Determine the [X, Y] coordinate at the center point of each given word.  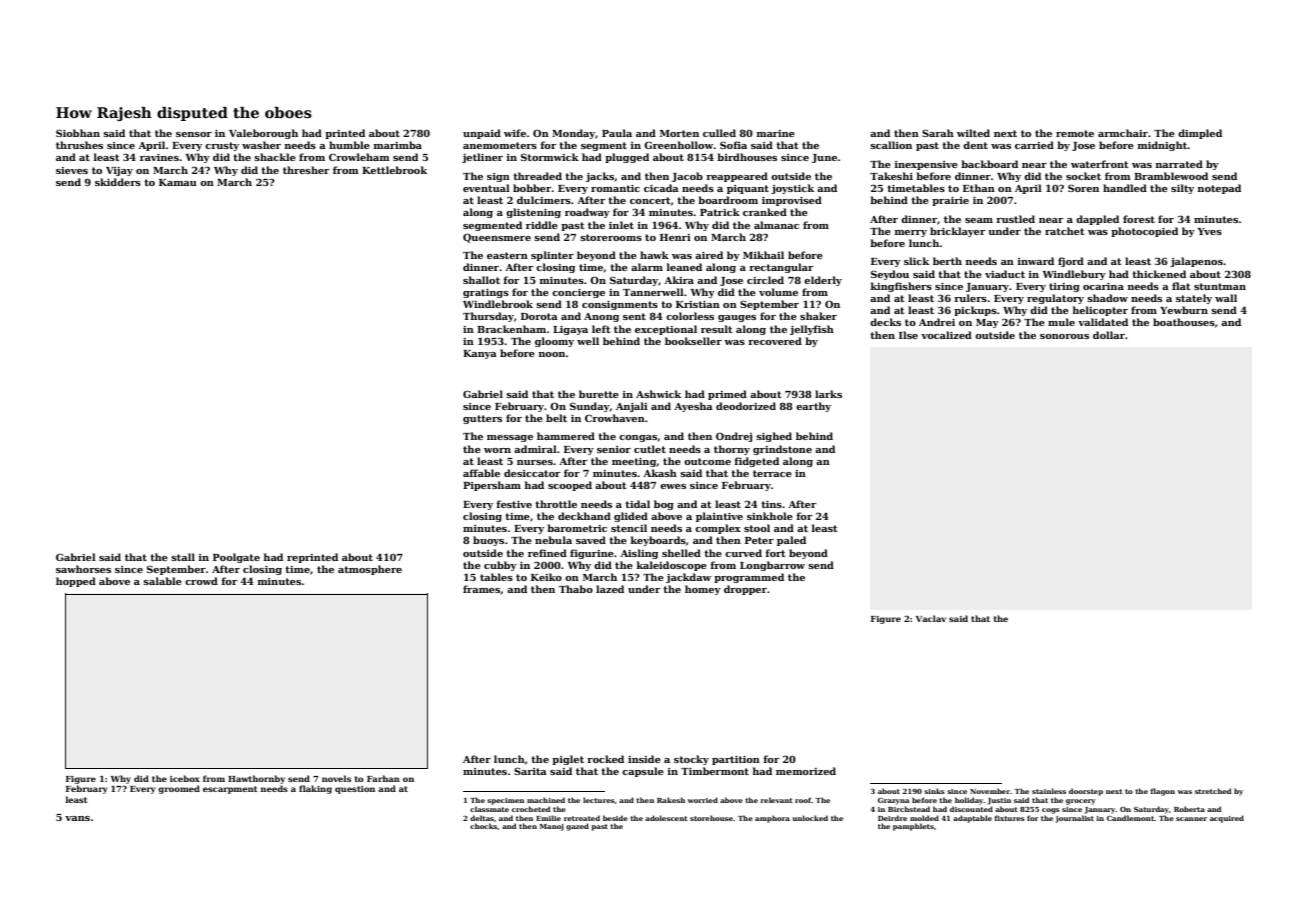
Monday [573, 134]
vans [77, 818]
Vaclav [931, 618]
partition [736, 760]
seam [979, 220]
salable [162, 581]
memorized [806, 771]
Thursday [488, 317]
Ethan [979, 188]
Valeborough [263, 134]
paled [791, 541]
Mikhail [763, 255]
